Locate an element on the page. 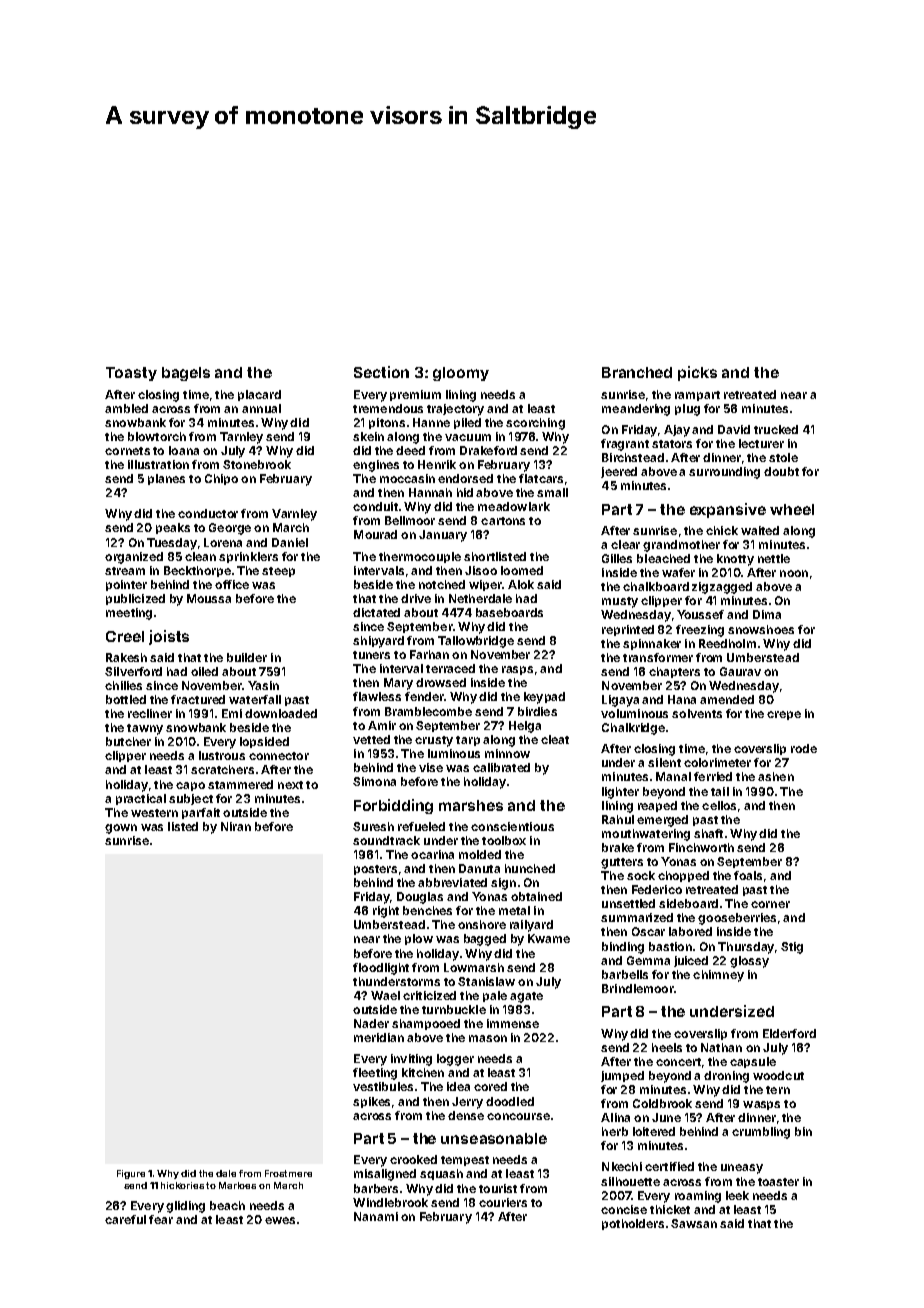 This page has height=1308, width=924. Niran is located at coordinates (236, 826).
